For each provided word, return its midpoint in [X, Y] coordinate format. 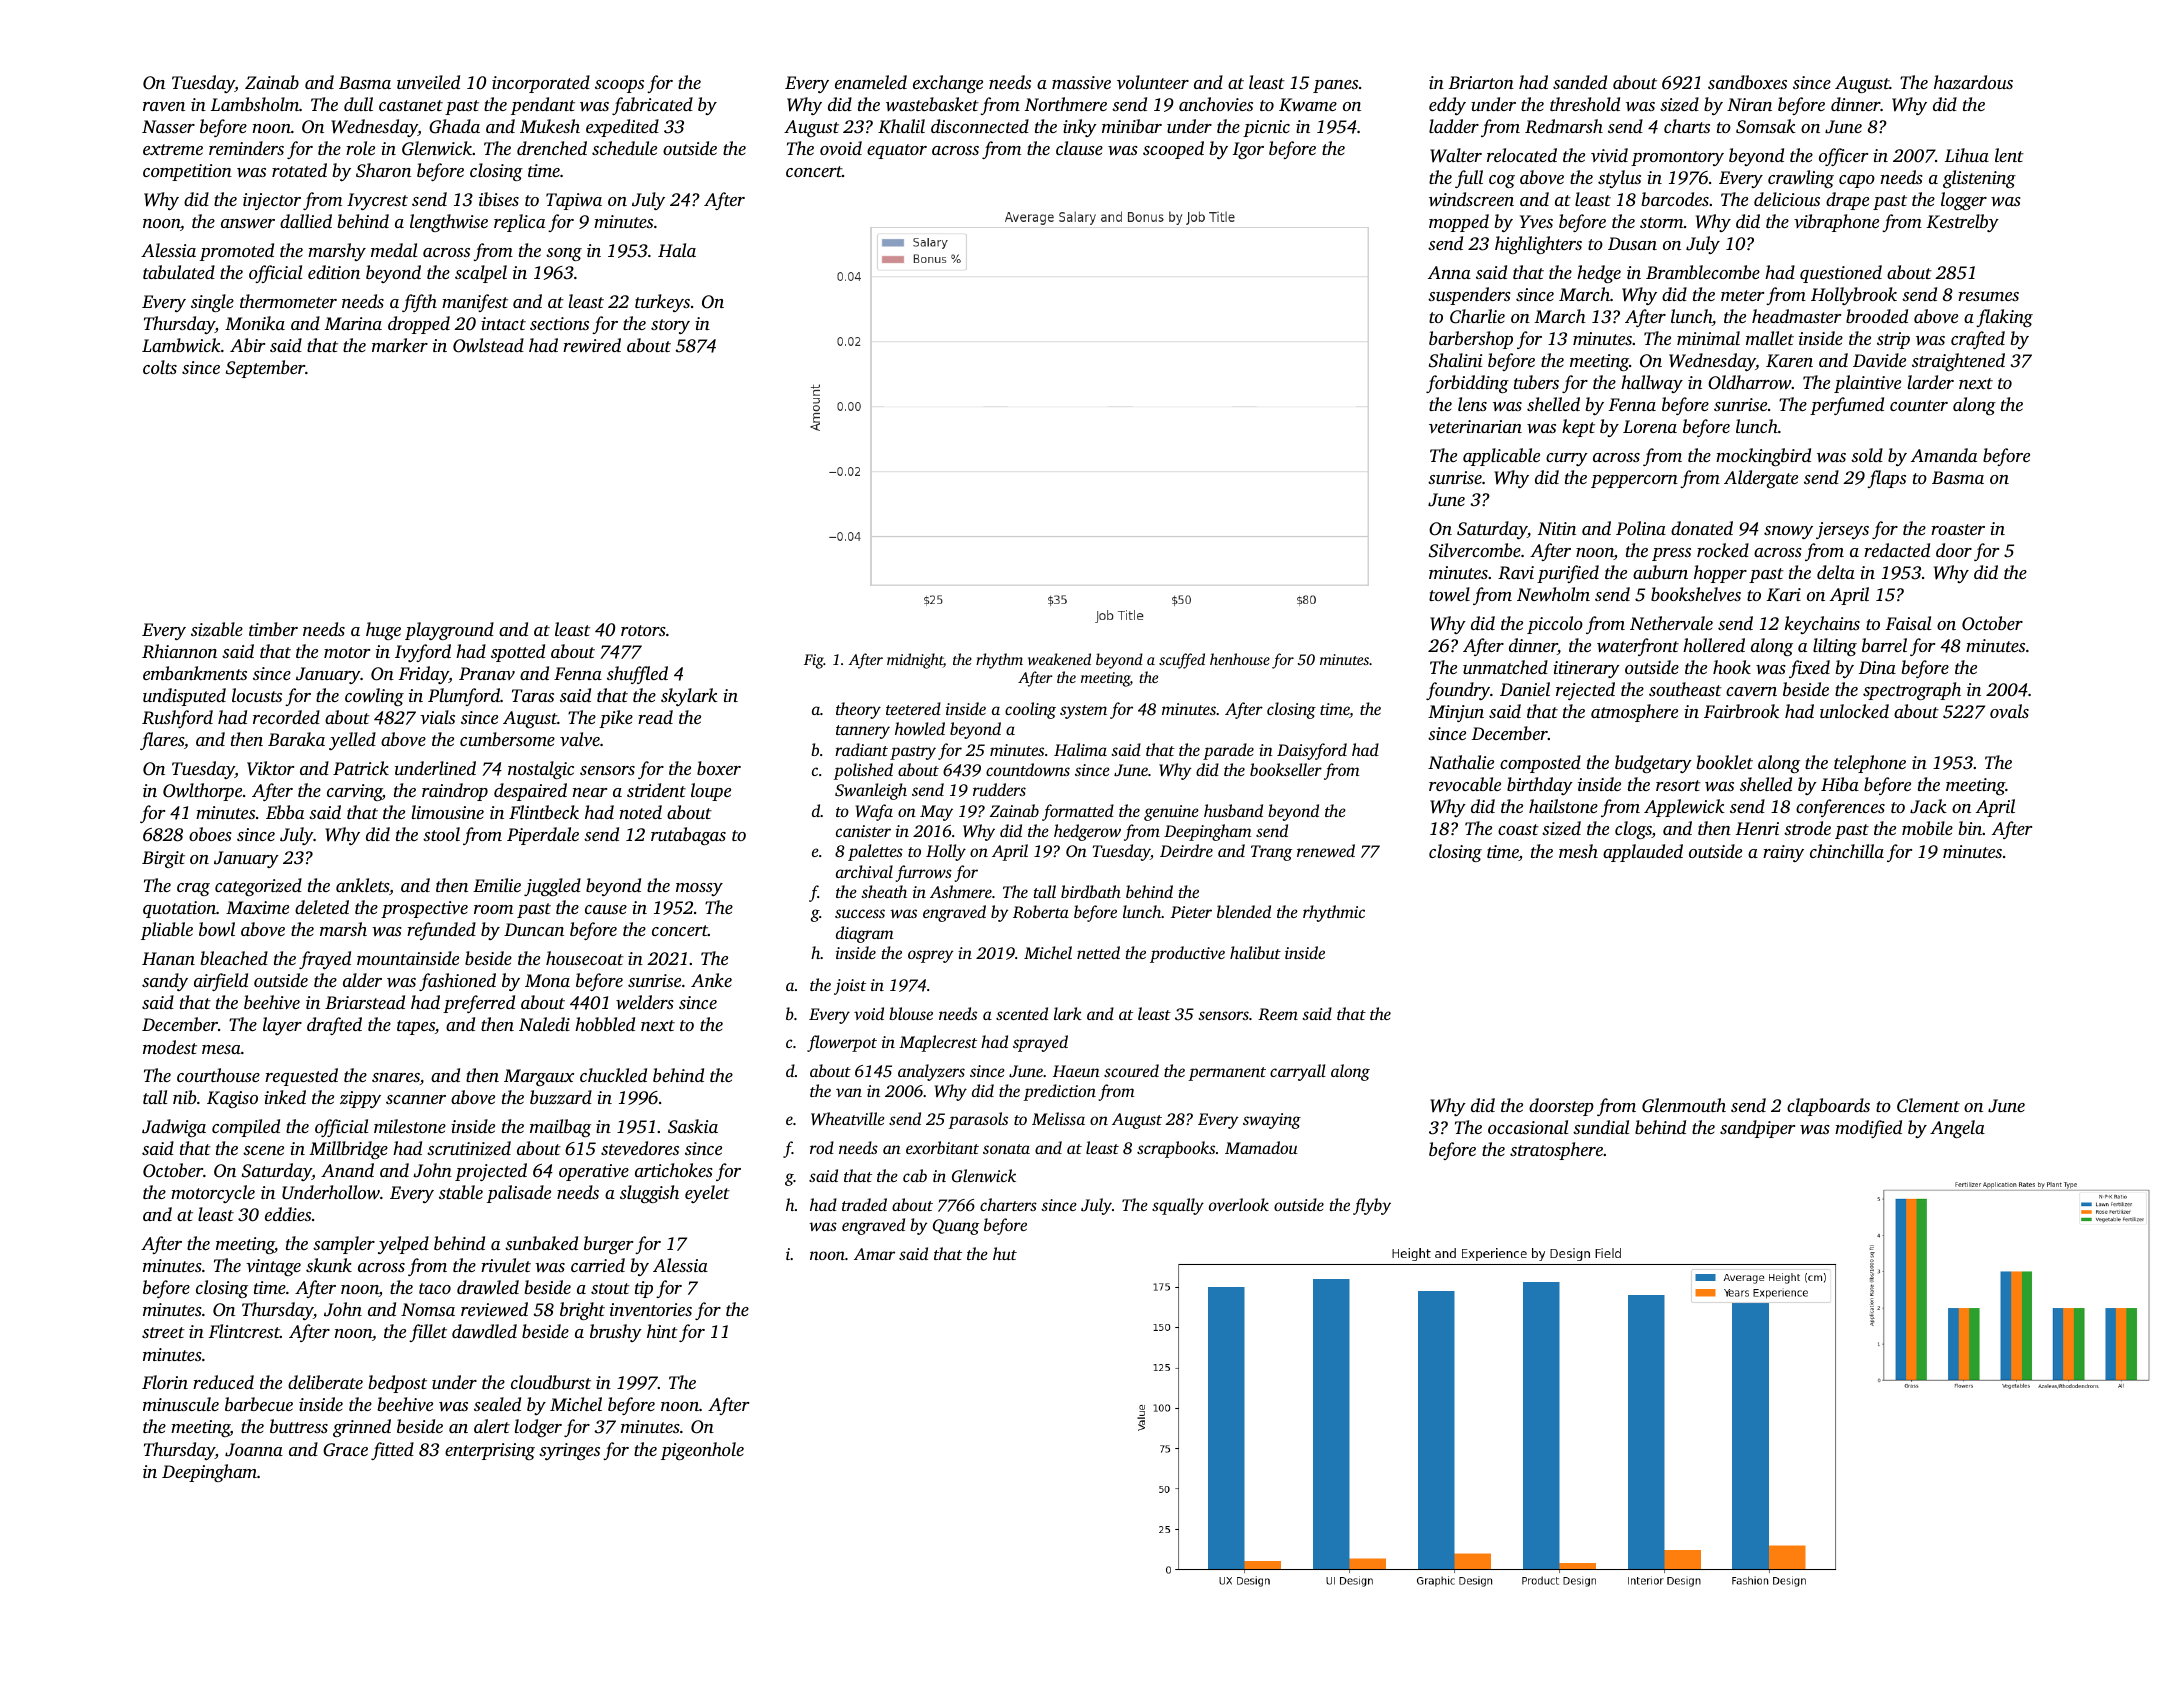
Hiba [1840, 784]
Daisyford [1312, 751]
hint [662, 1331]
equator [897, 151]
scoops [619, 86]
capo [1857, 181]
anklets [362, 885]
